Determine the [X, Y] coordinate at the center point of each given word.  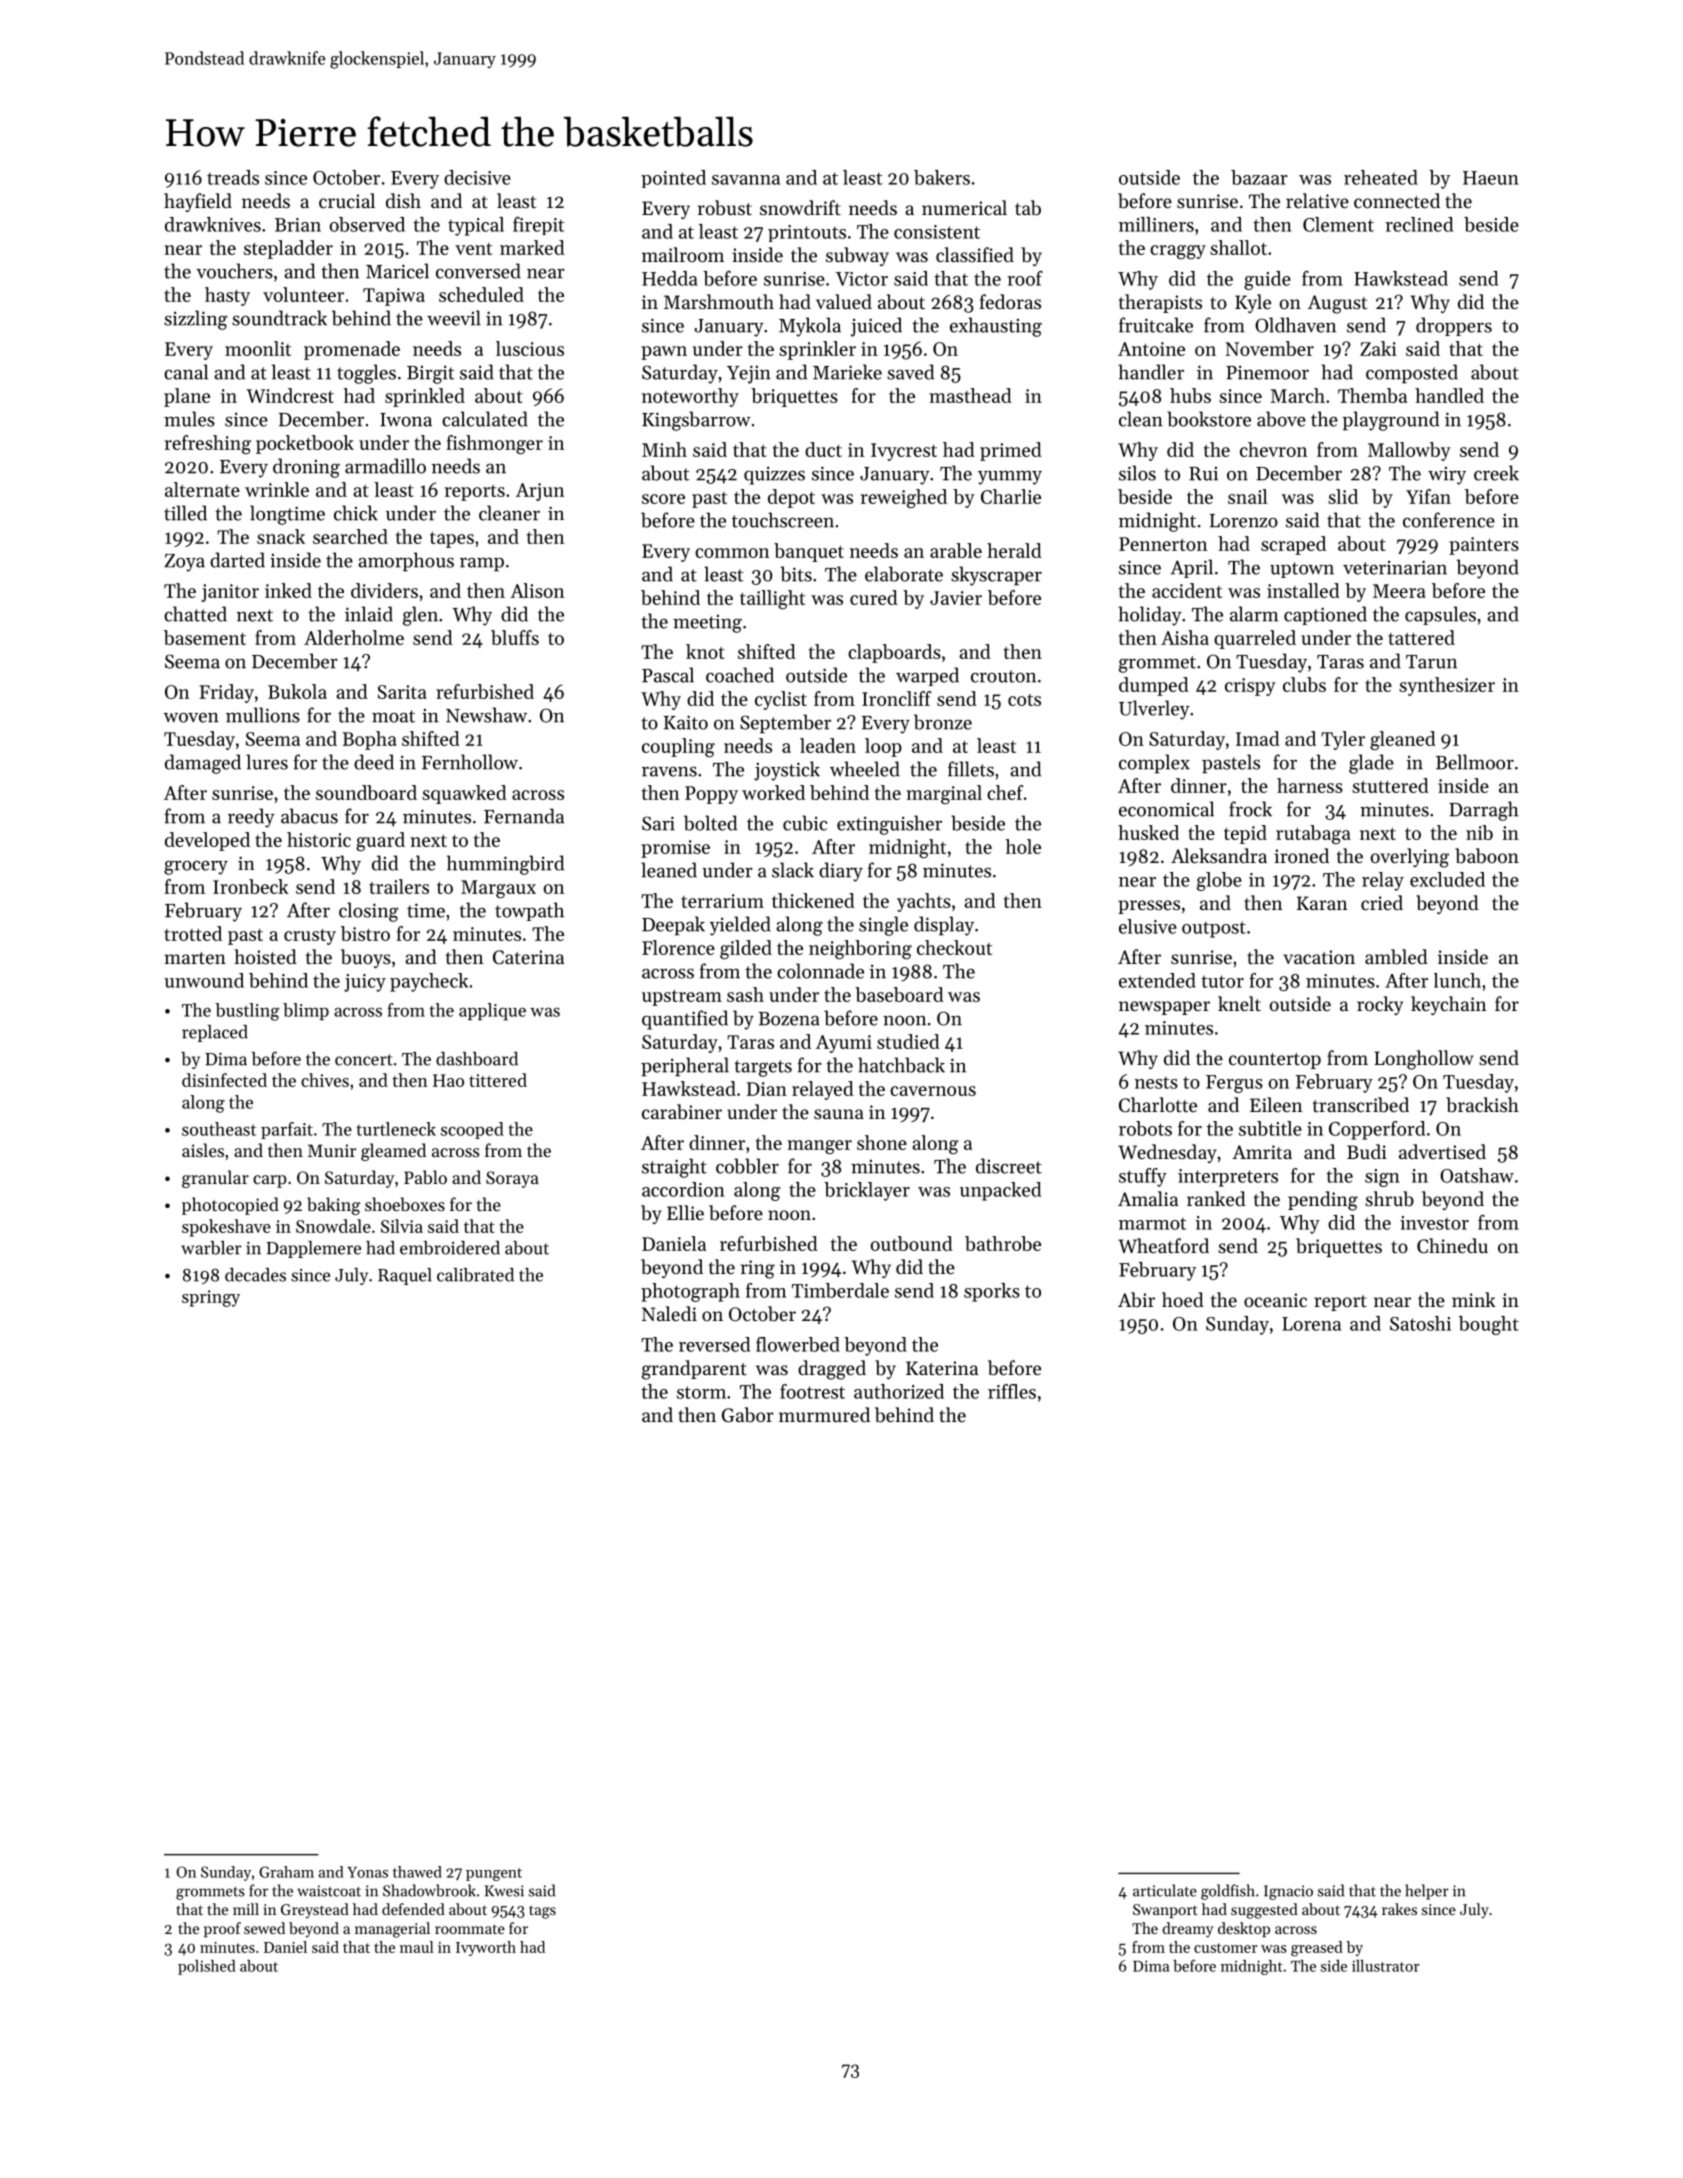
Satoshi [1420, 1323]
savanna [746, 180]
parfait [287, 1130]
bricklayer [867, 1191]
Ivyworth [486, 1948]
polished [207, 1967]
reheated [1381, 177]
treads [233, 177]
